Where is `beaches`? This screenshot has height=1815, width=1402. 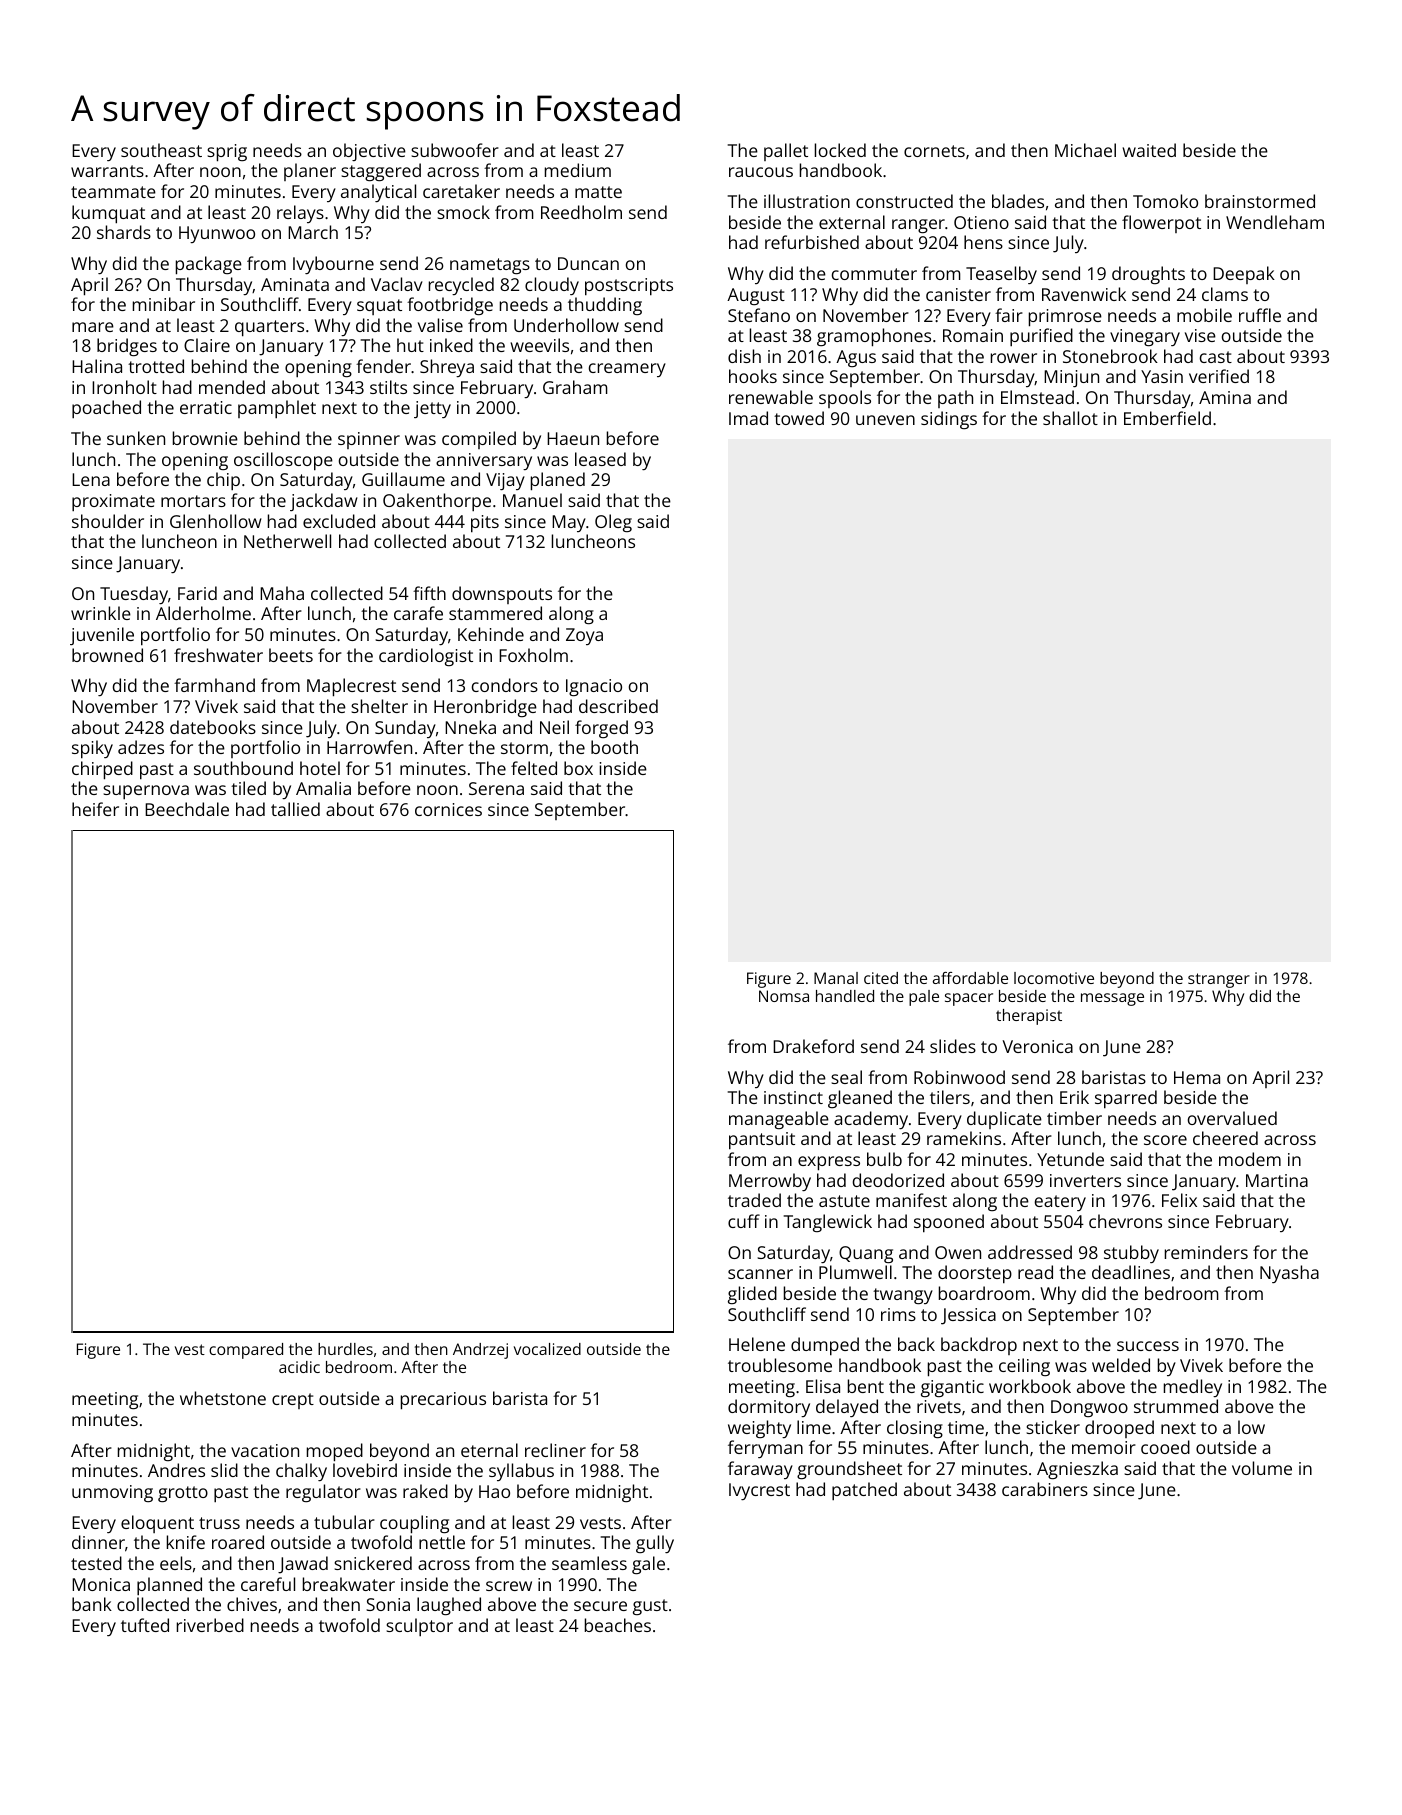 beaches is located at coordinates (618, 1625).
